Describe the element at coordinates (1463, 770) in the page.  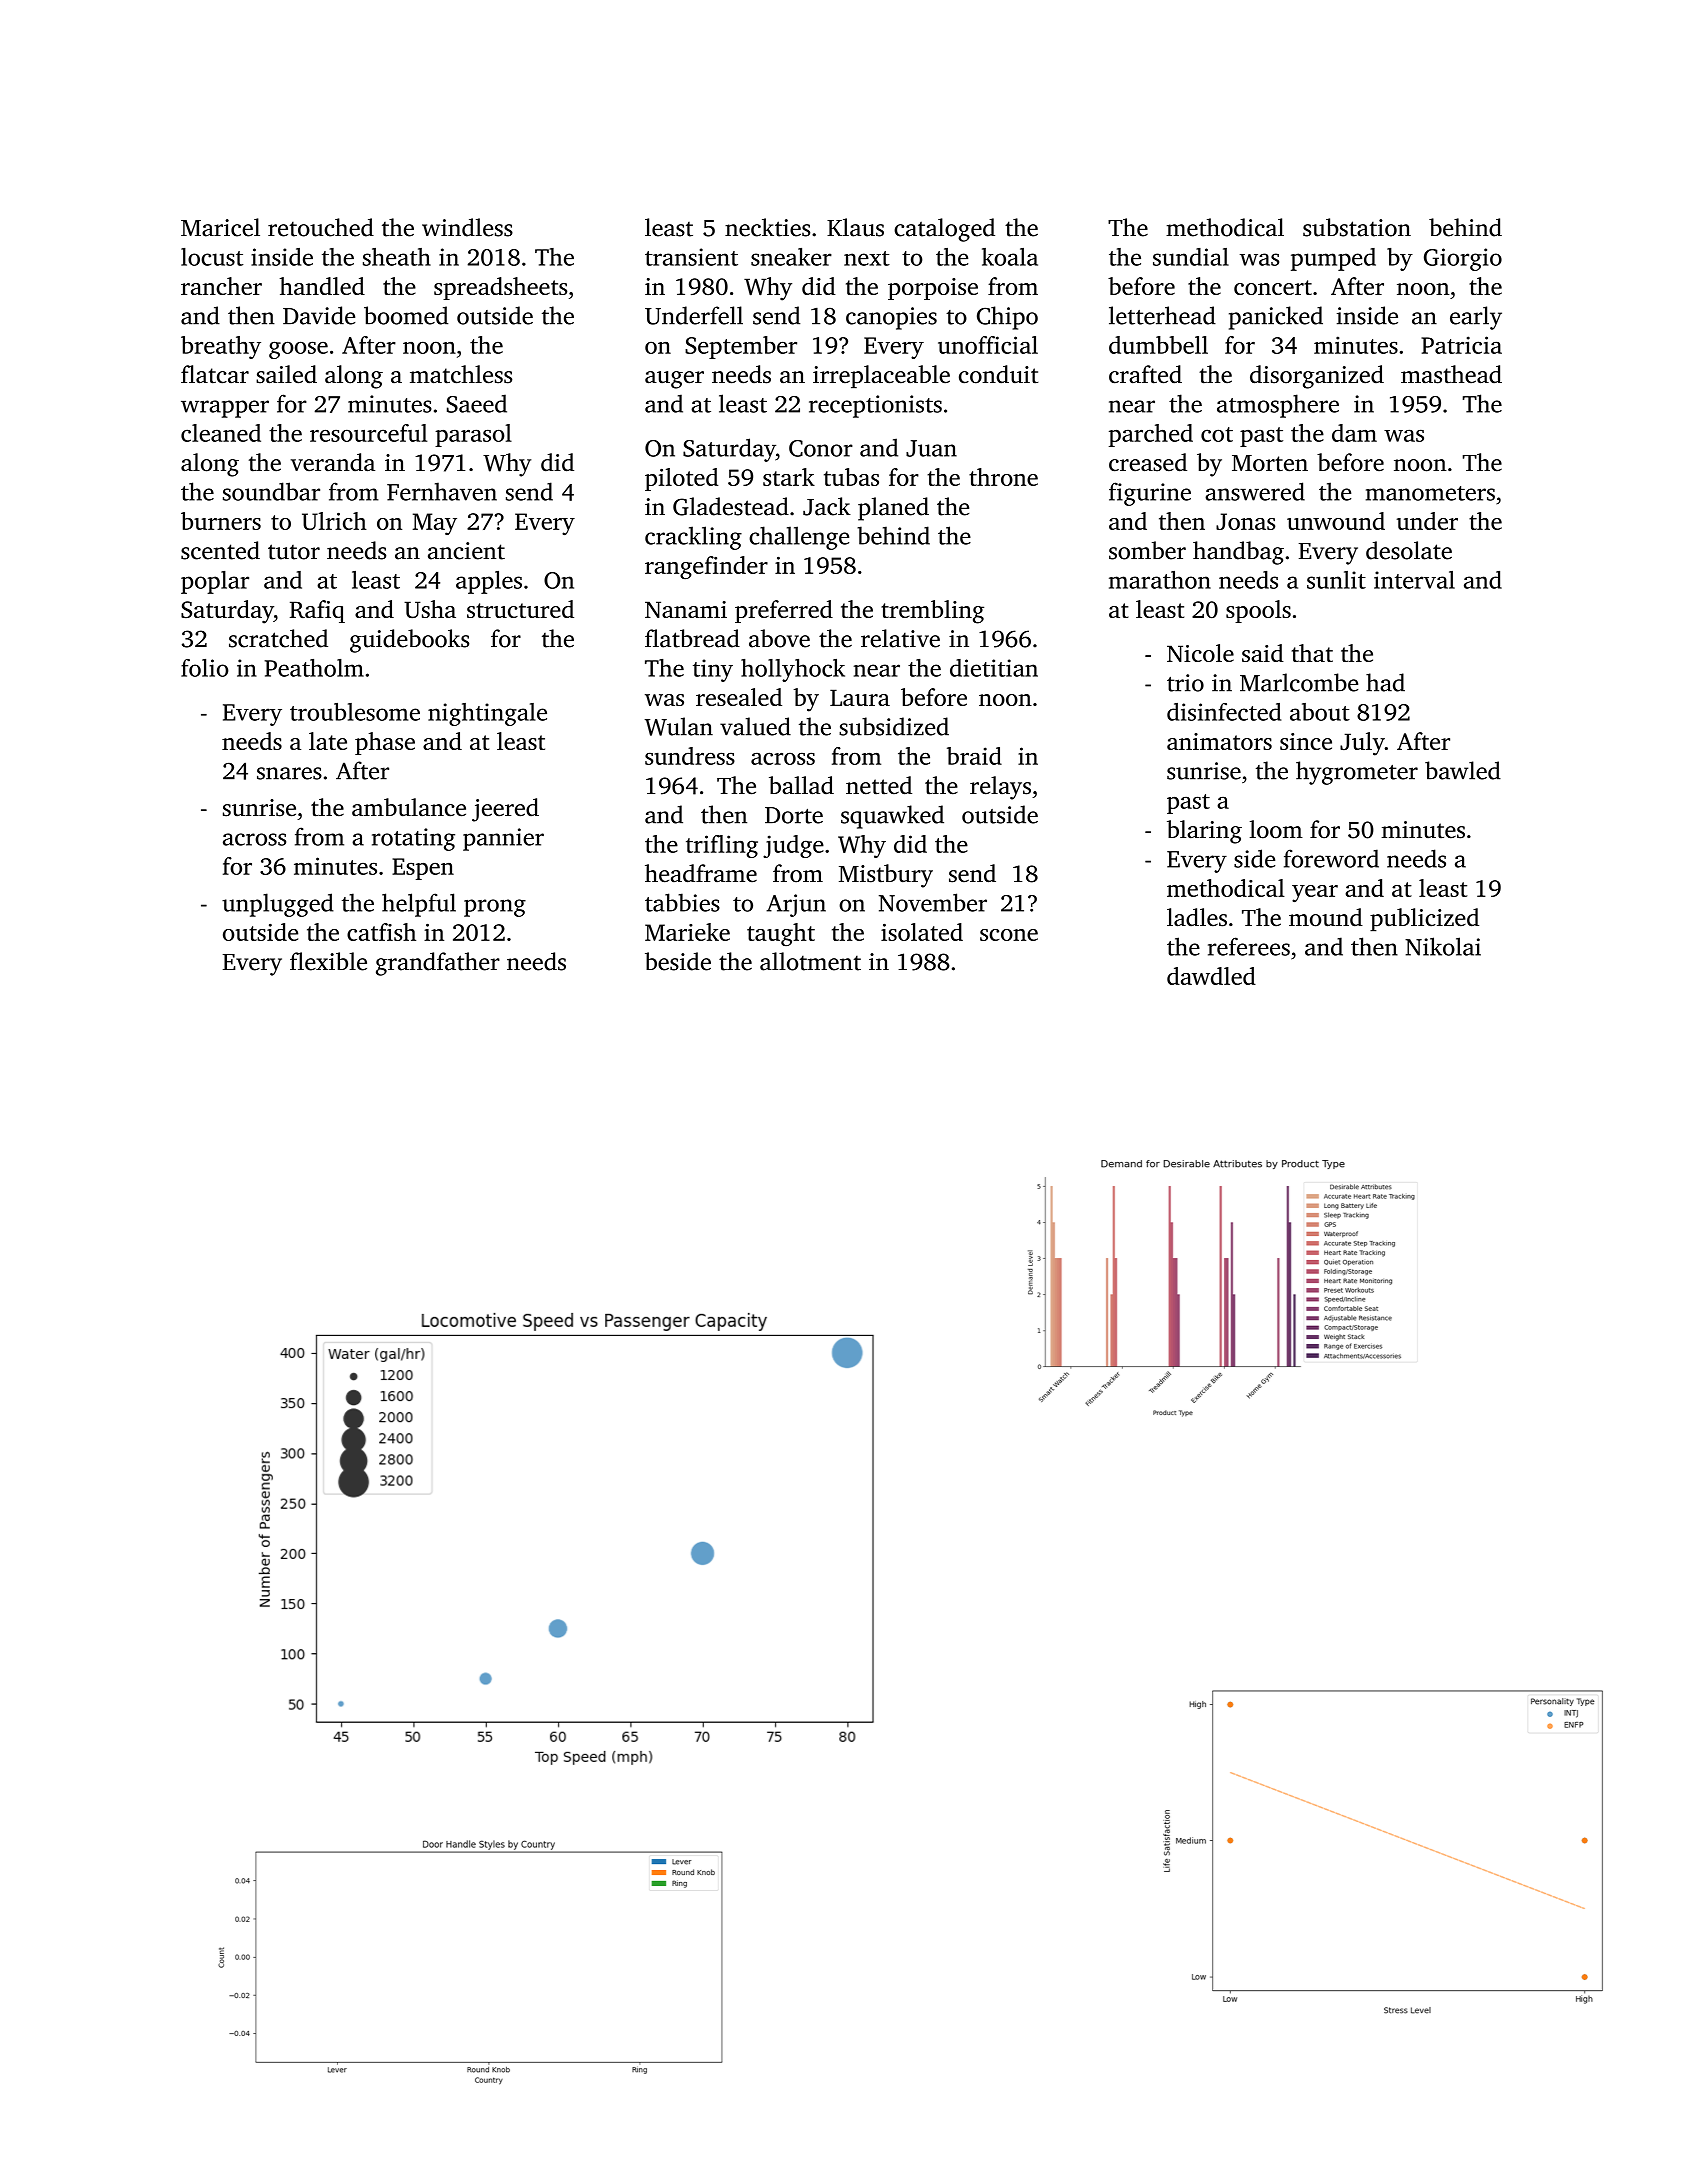
I see `bawled` at that location.
